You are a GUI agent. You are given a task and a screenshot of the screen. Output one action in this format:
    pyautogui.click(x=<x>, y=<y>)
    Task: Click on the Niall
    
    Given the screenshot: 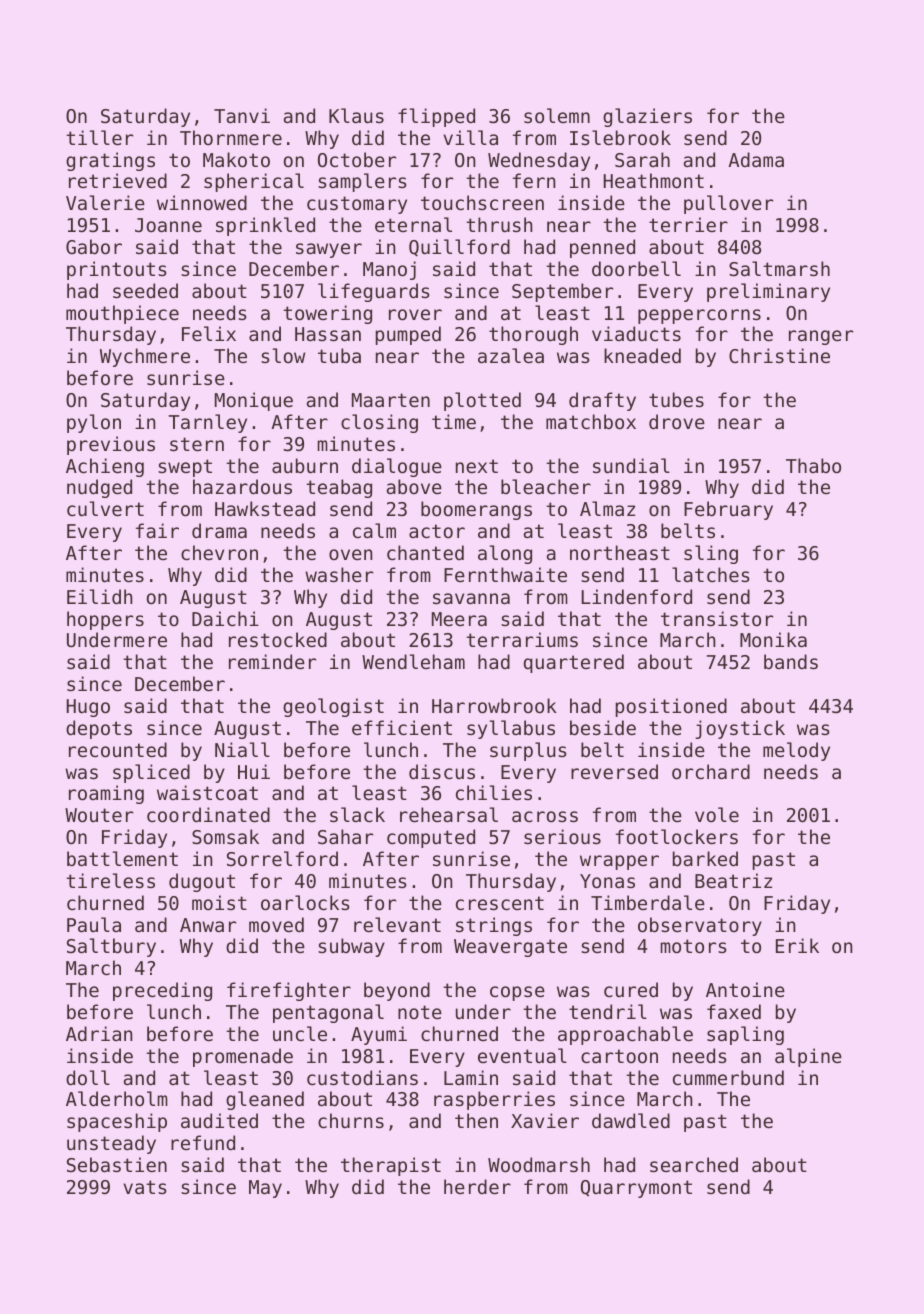 What is the action you would take?
    pyautogui.click(x=242, y=749)
